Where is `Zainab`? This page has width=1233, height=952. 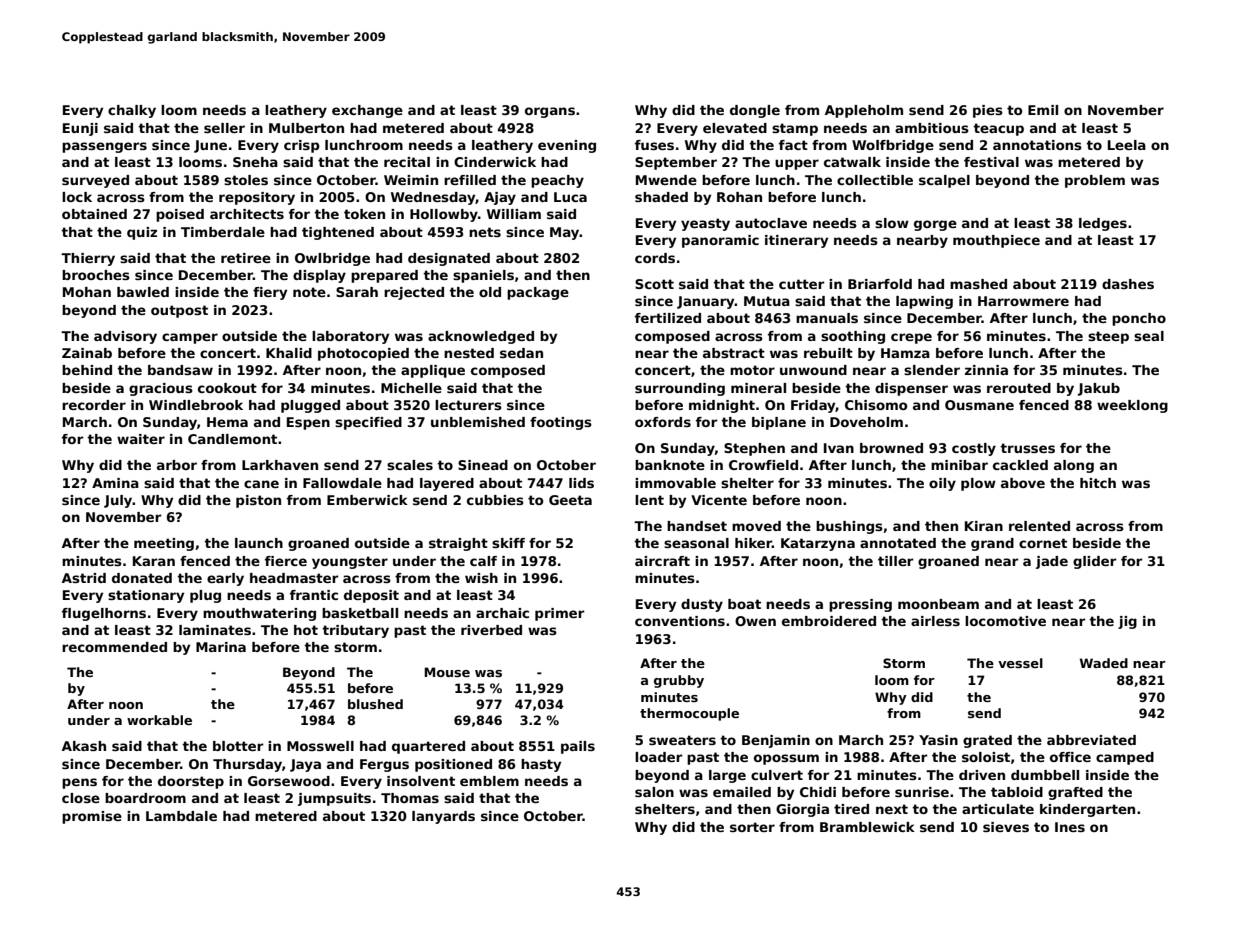
Zainab is located at coordinates (87, 353).
